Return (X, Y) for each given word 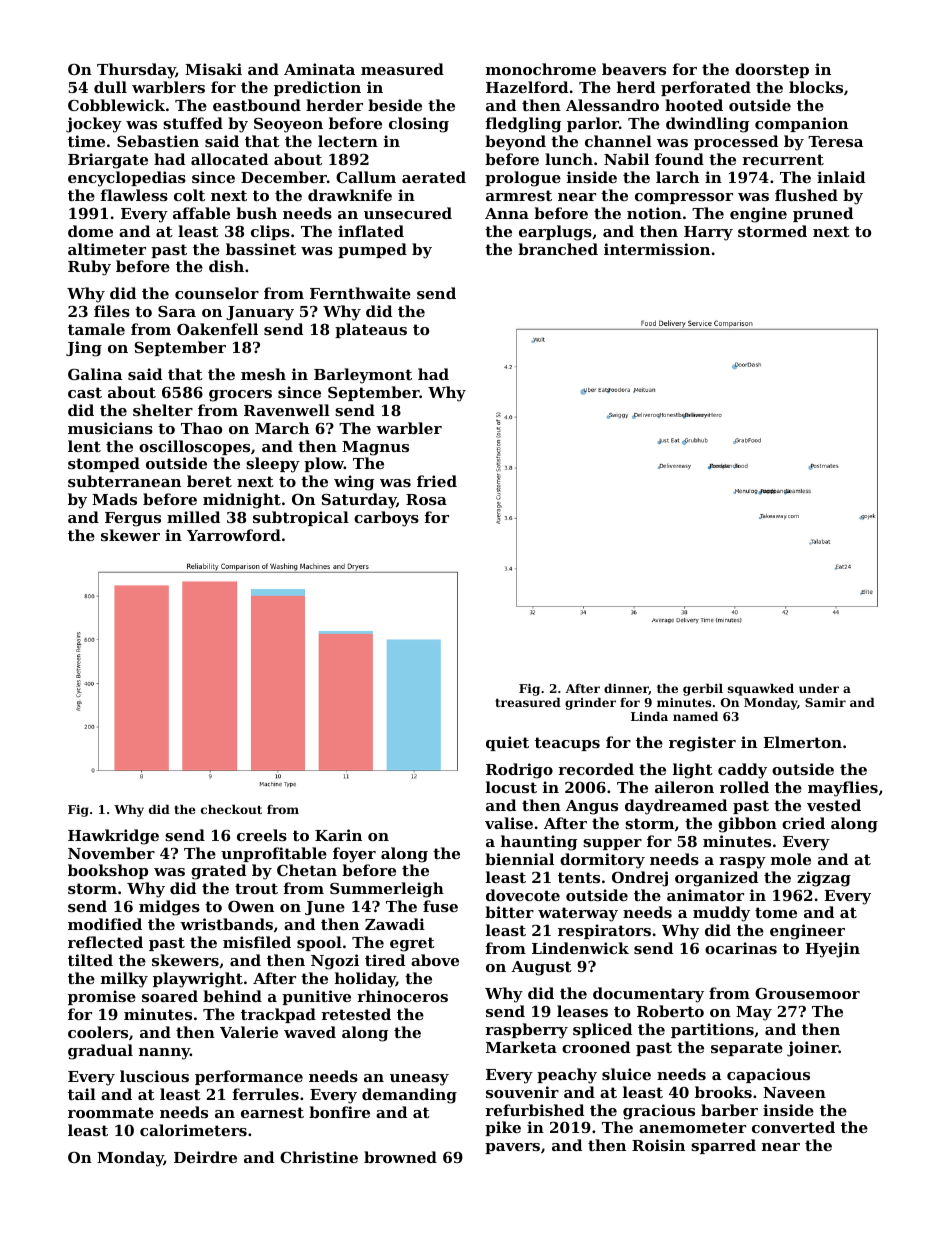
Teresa (835, 141)
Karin (338, 835)
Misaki (213, 69)
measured (402, 69)
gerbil (703, 690)
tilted (90, 960)
